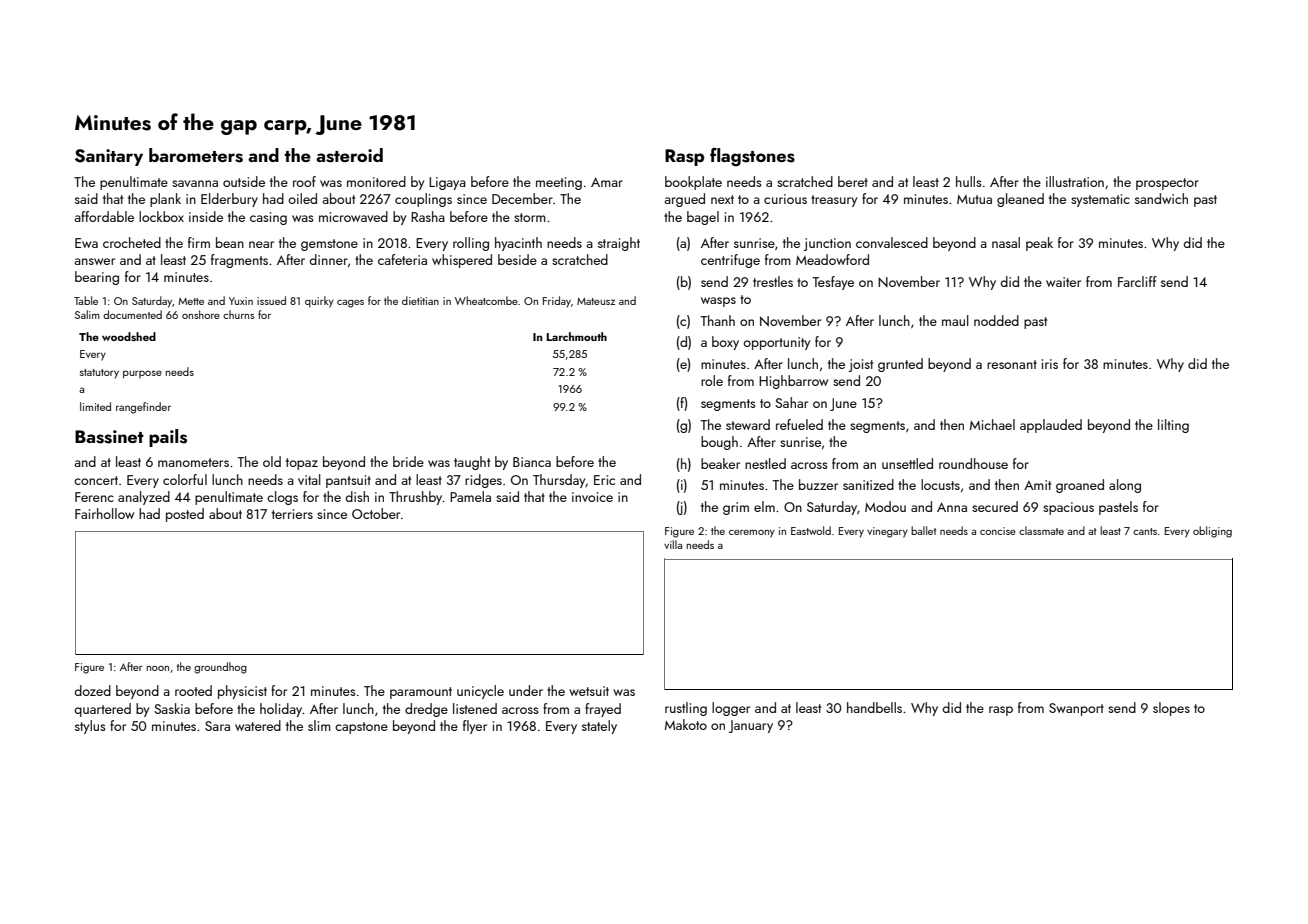 This screenshot has height=924, width=1308. Describe the element at coordinates (907, 463) in the screenshot. I see `unsettled` at that location.
